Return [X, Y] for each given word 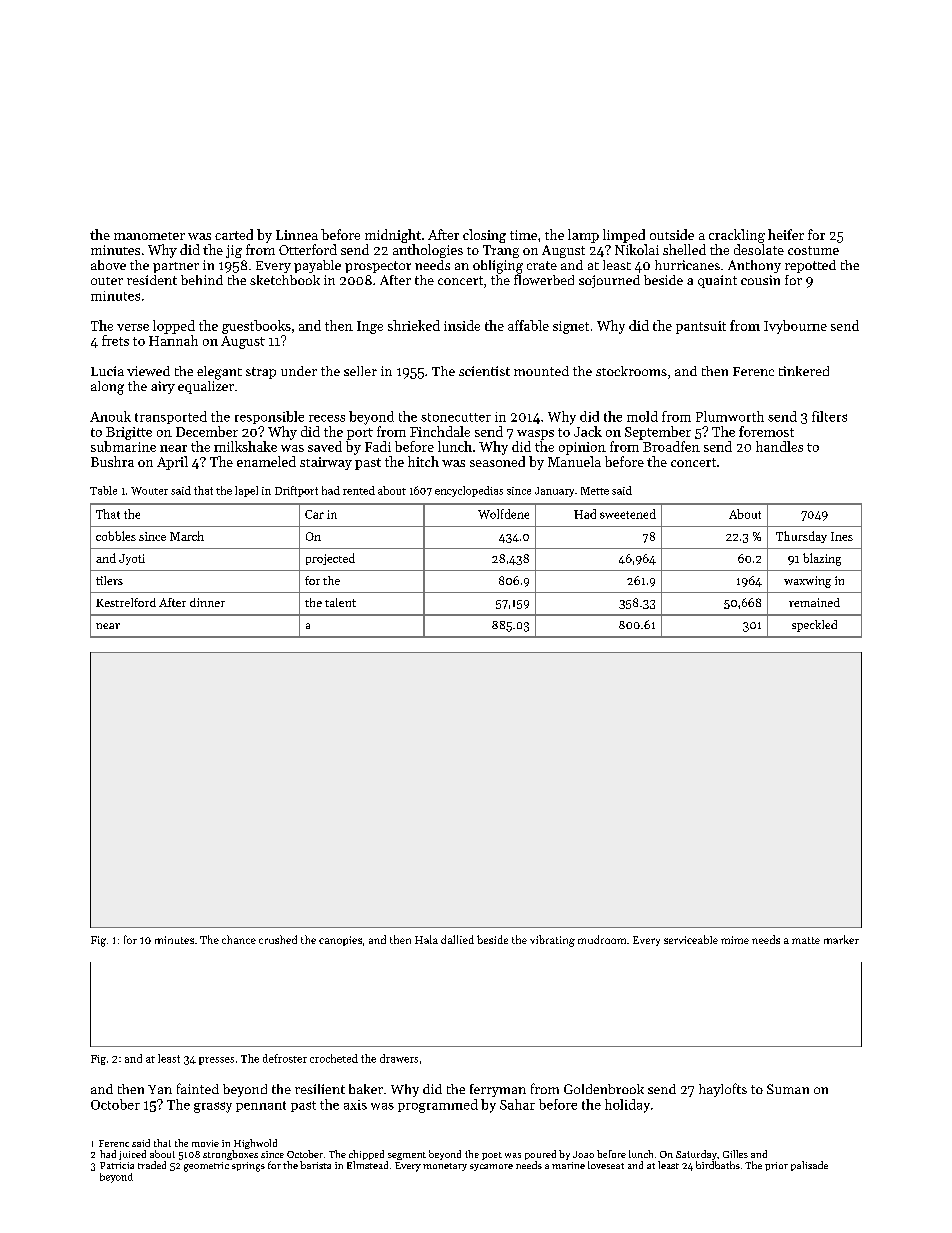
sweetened [628, 514]
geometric [206, 1167]
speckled [814, 626]
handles [779, 446]
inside [462, 325]
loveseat [606, 1165]
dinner [207, 602]
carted [234, 234]
